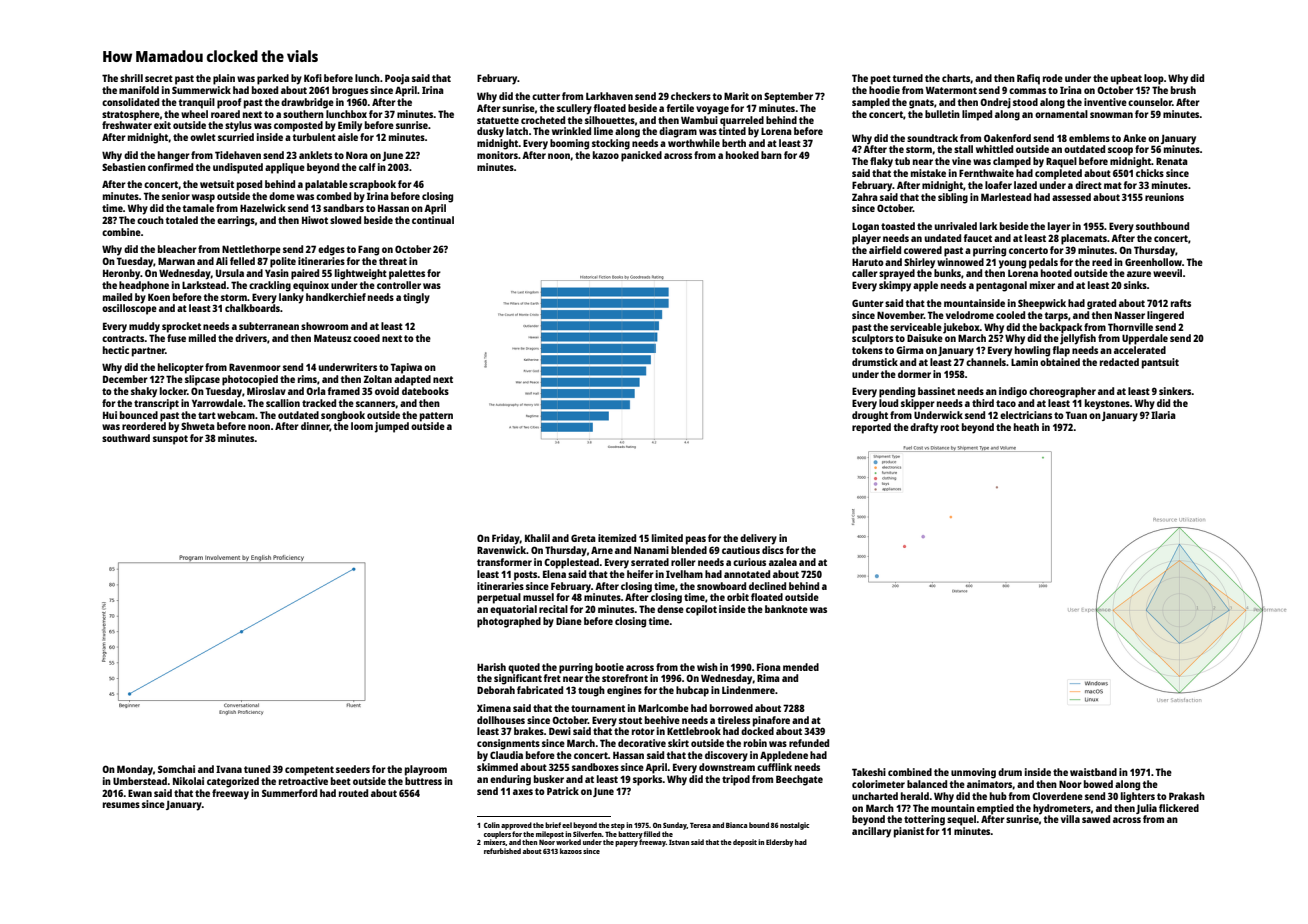 The image size is (1308, 924). I want to click on cutter, so click(546, 96).
